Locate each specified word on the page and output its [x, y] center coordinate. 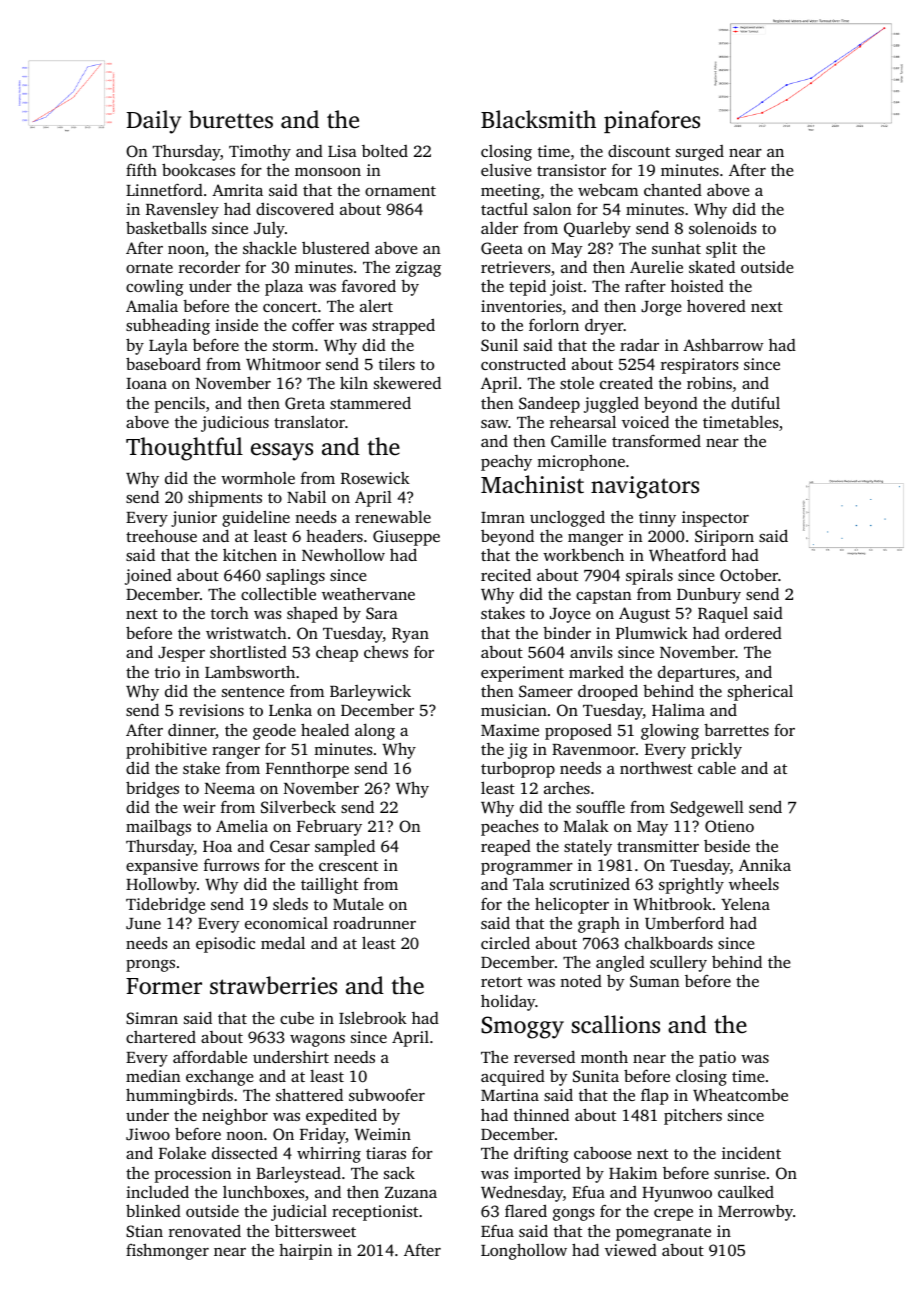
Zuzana [411, 1192]
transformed [656, 440]
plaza [284, 288]
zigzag [418, 269]
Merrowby [755, 1213]
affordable [210, 1056]
